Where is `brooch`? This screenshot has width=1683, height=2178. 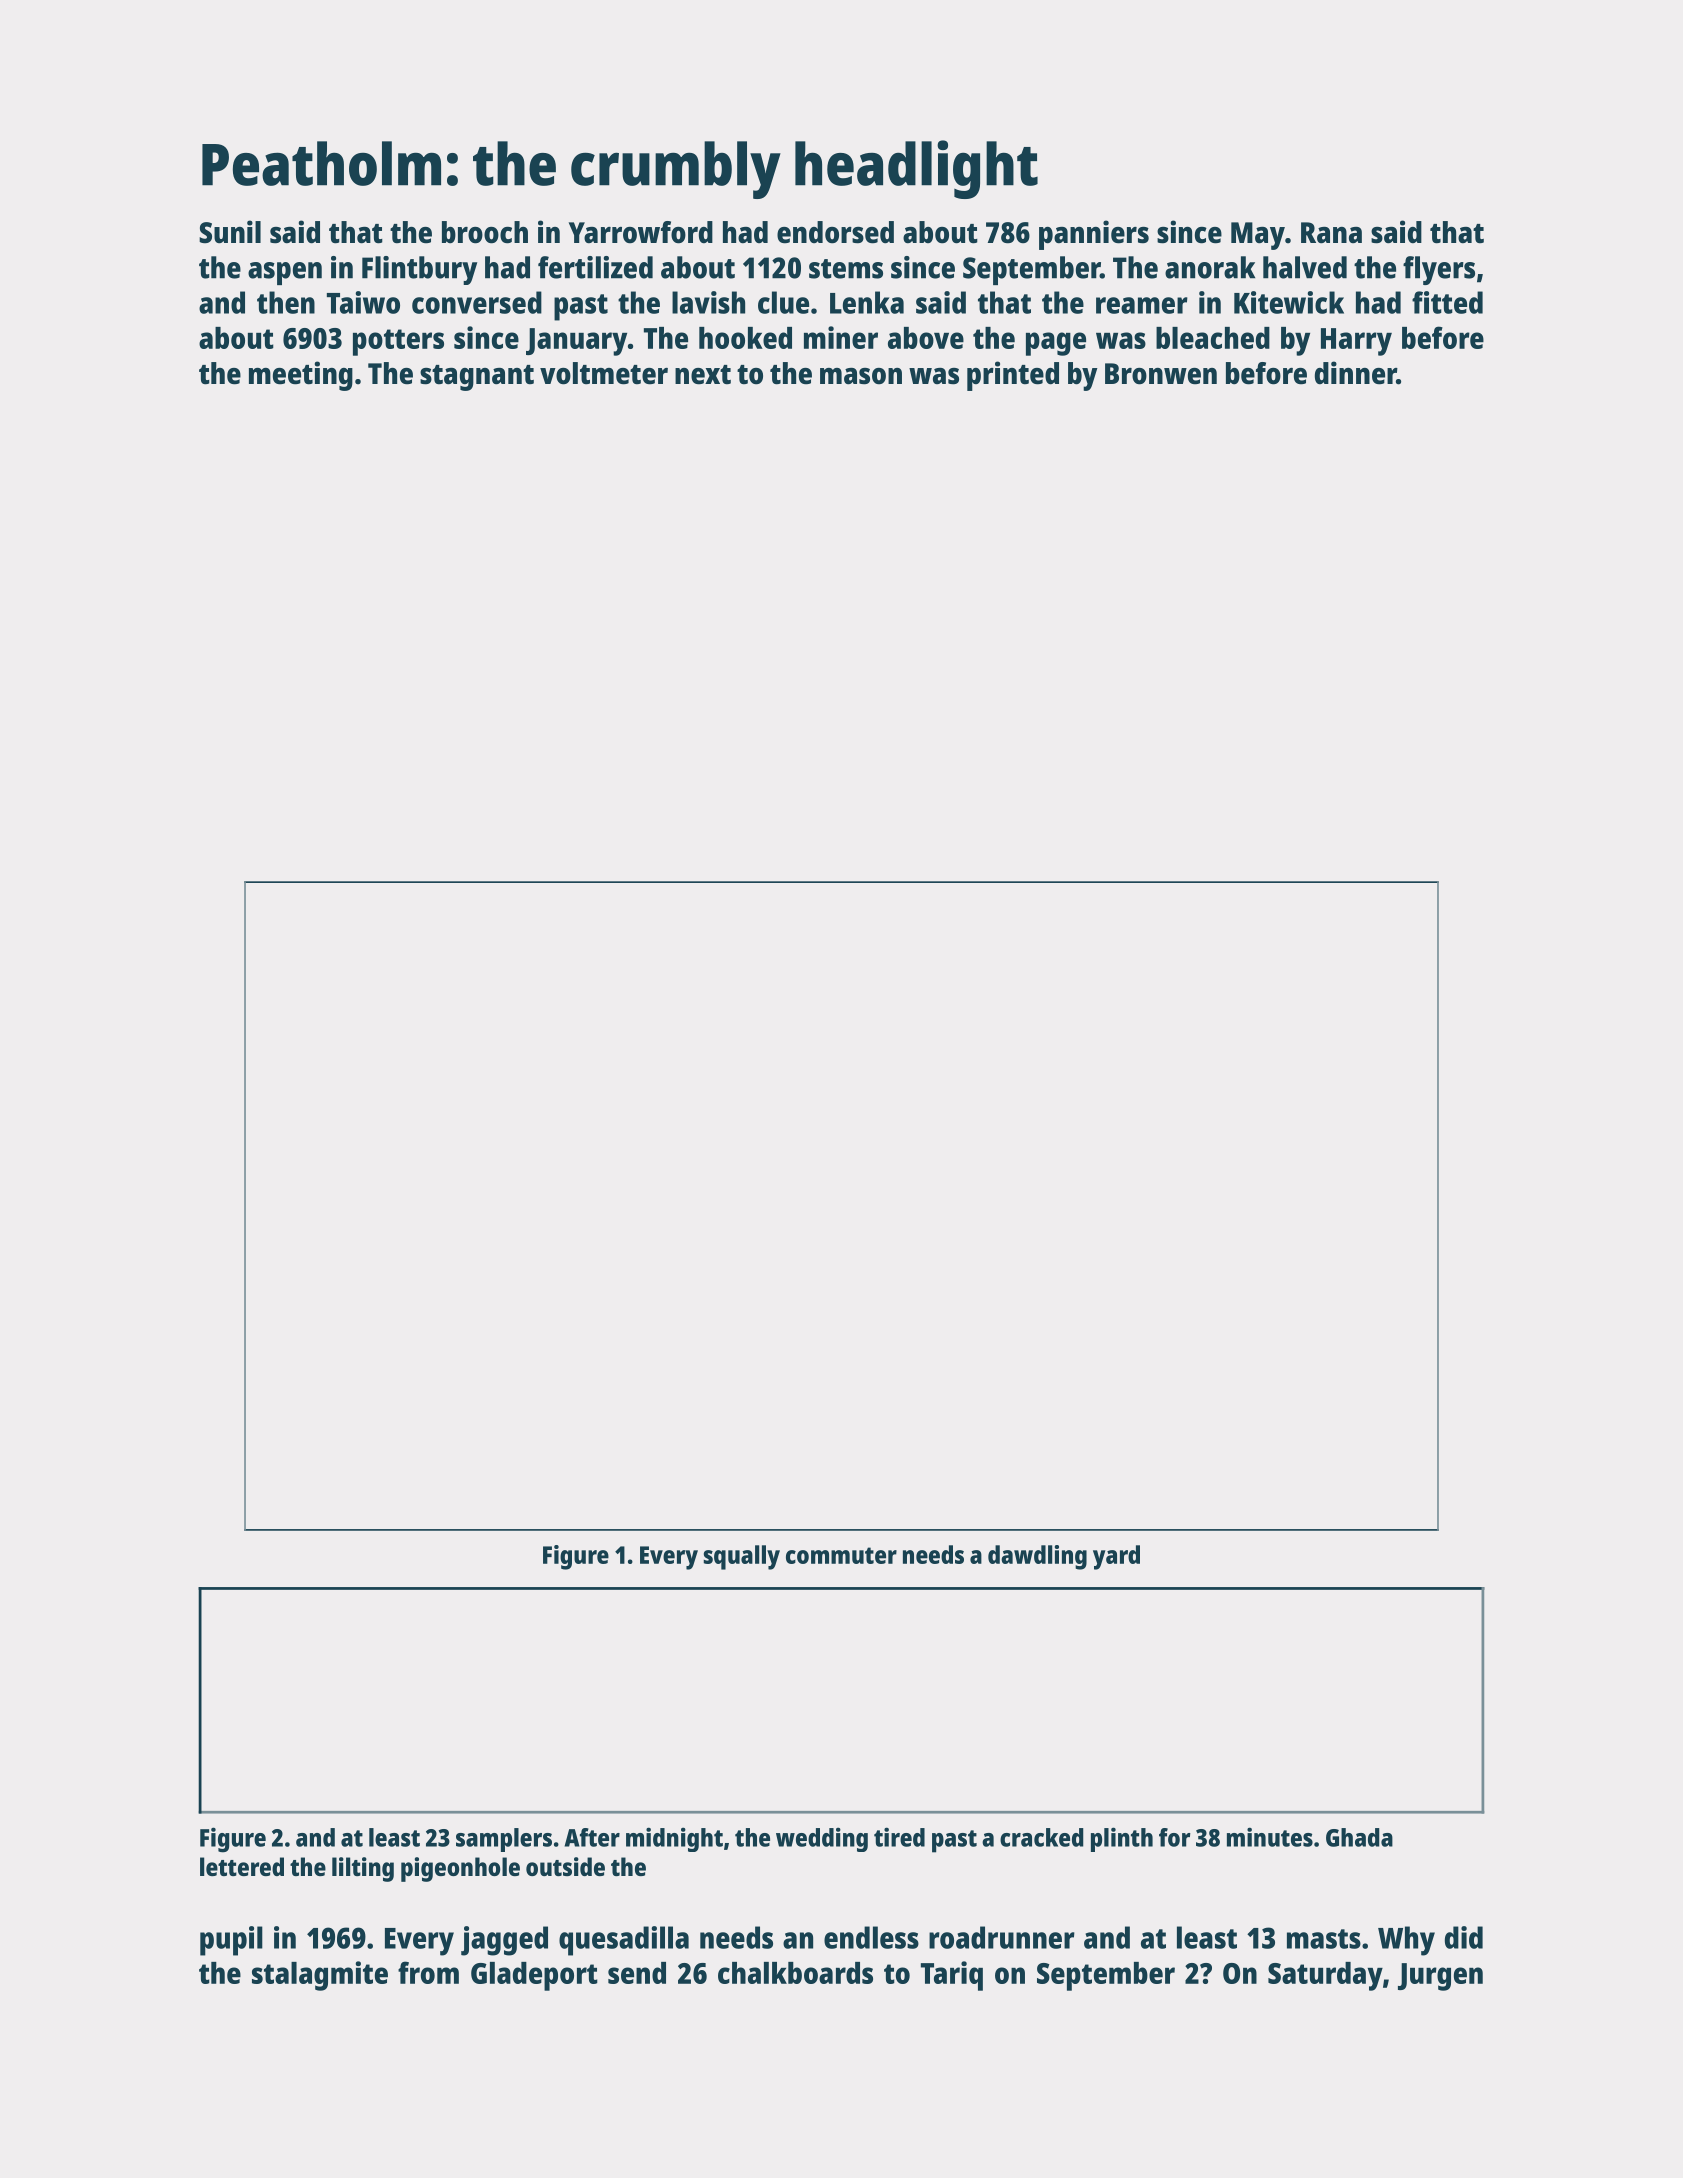
brooch is located at coordinates (485, 232).
